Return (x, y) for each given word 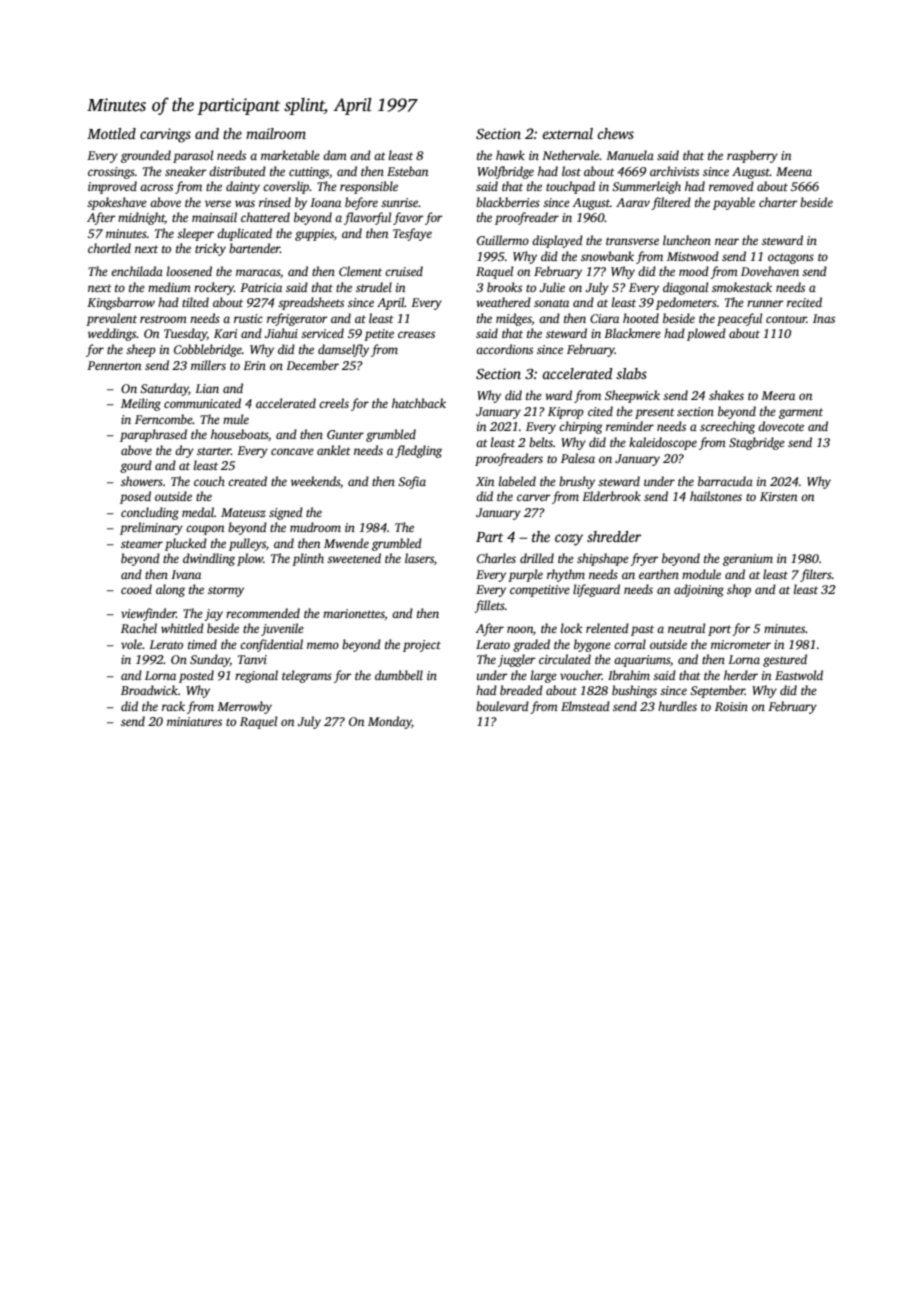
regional (256, 676)
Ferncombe (164, 419)
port (719, 630)
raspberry (752, 156)
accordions (504, 349)
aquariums (642, 661)
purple (525, 575)
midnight (141, 218)
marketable (290, 155)
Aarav (633, 202)
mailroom (276, 133)
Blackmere (632, 333)
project (422, 646)
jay (213, 615)
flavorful (367, 218)
